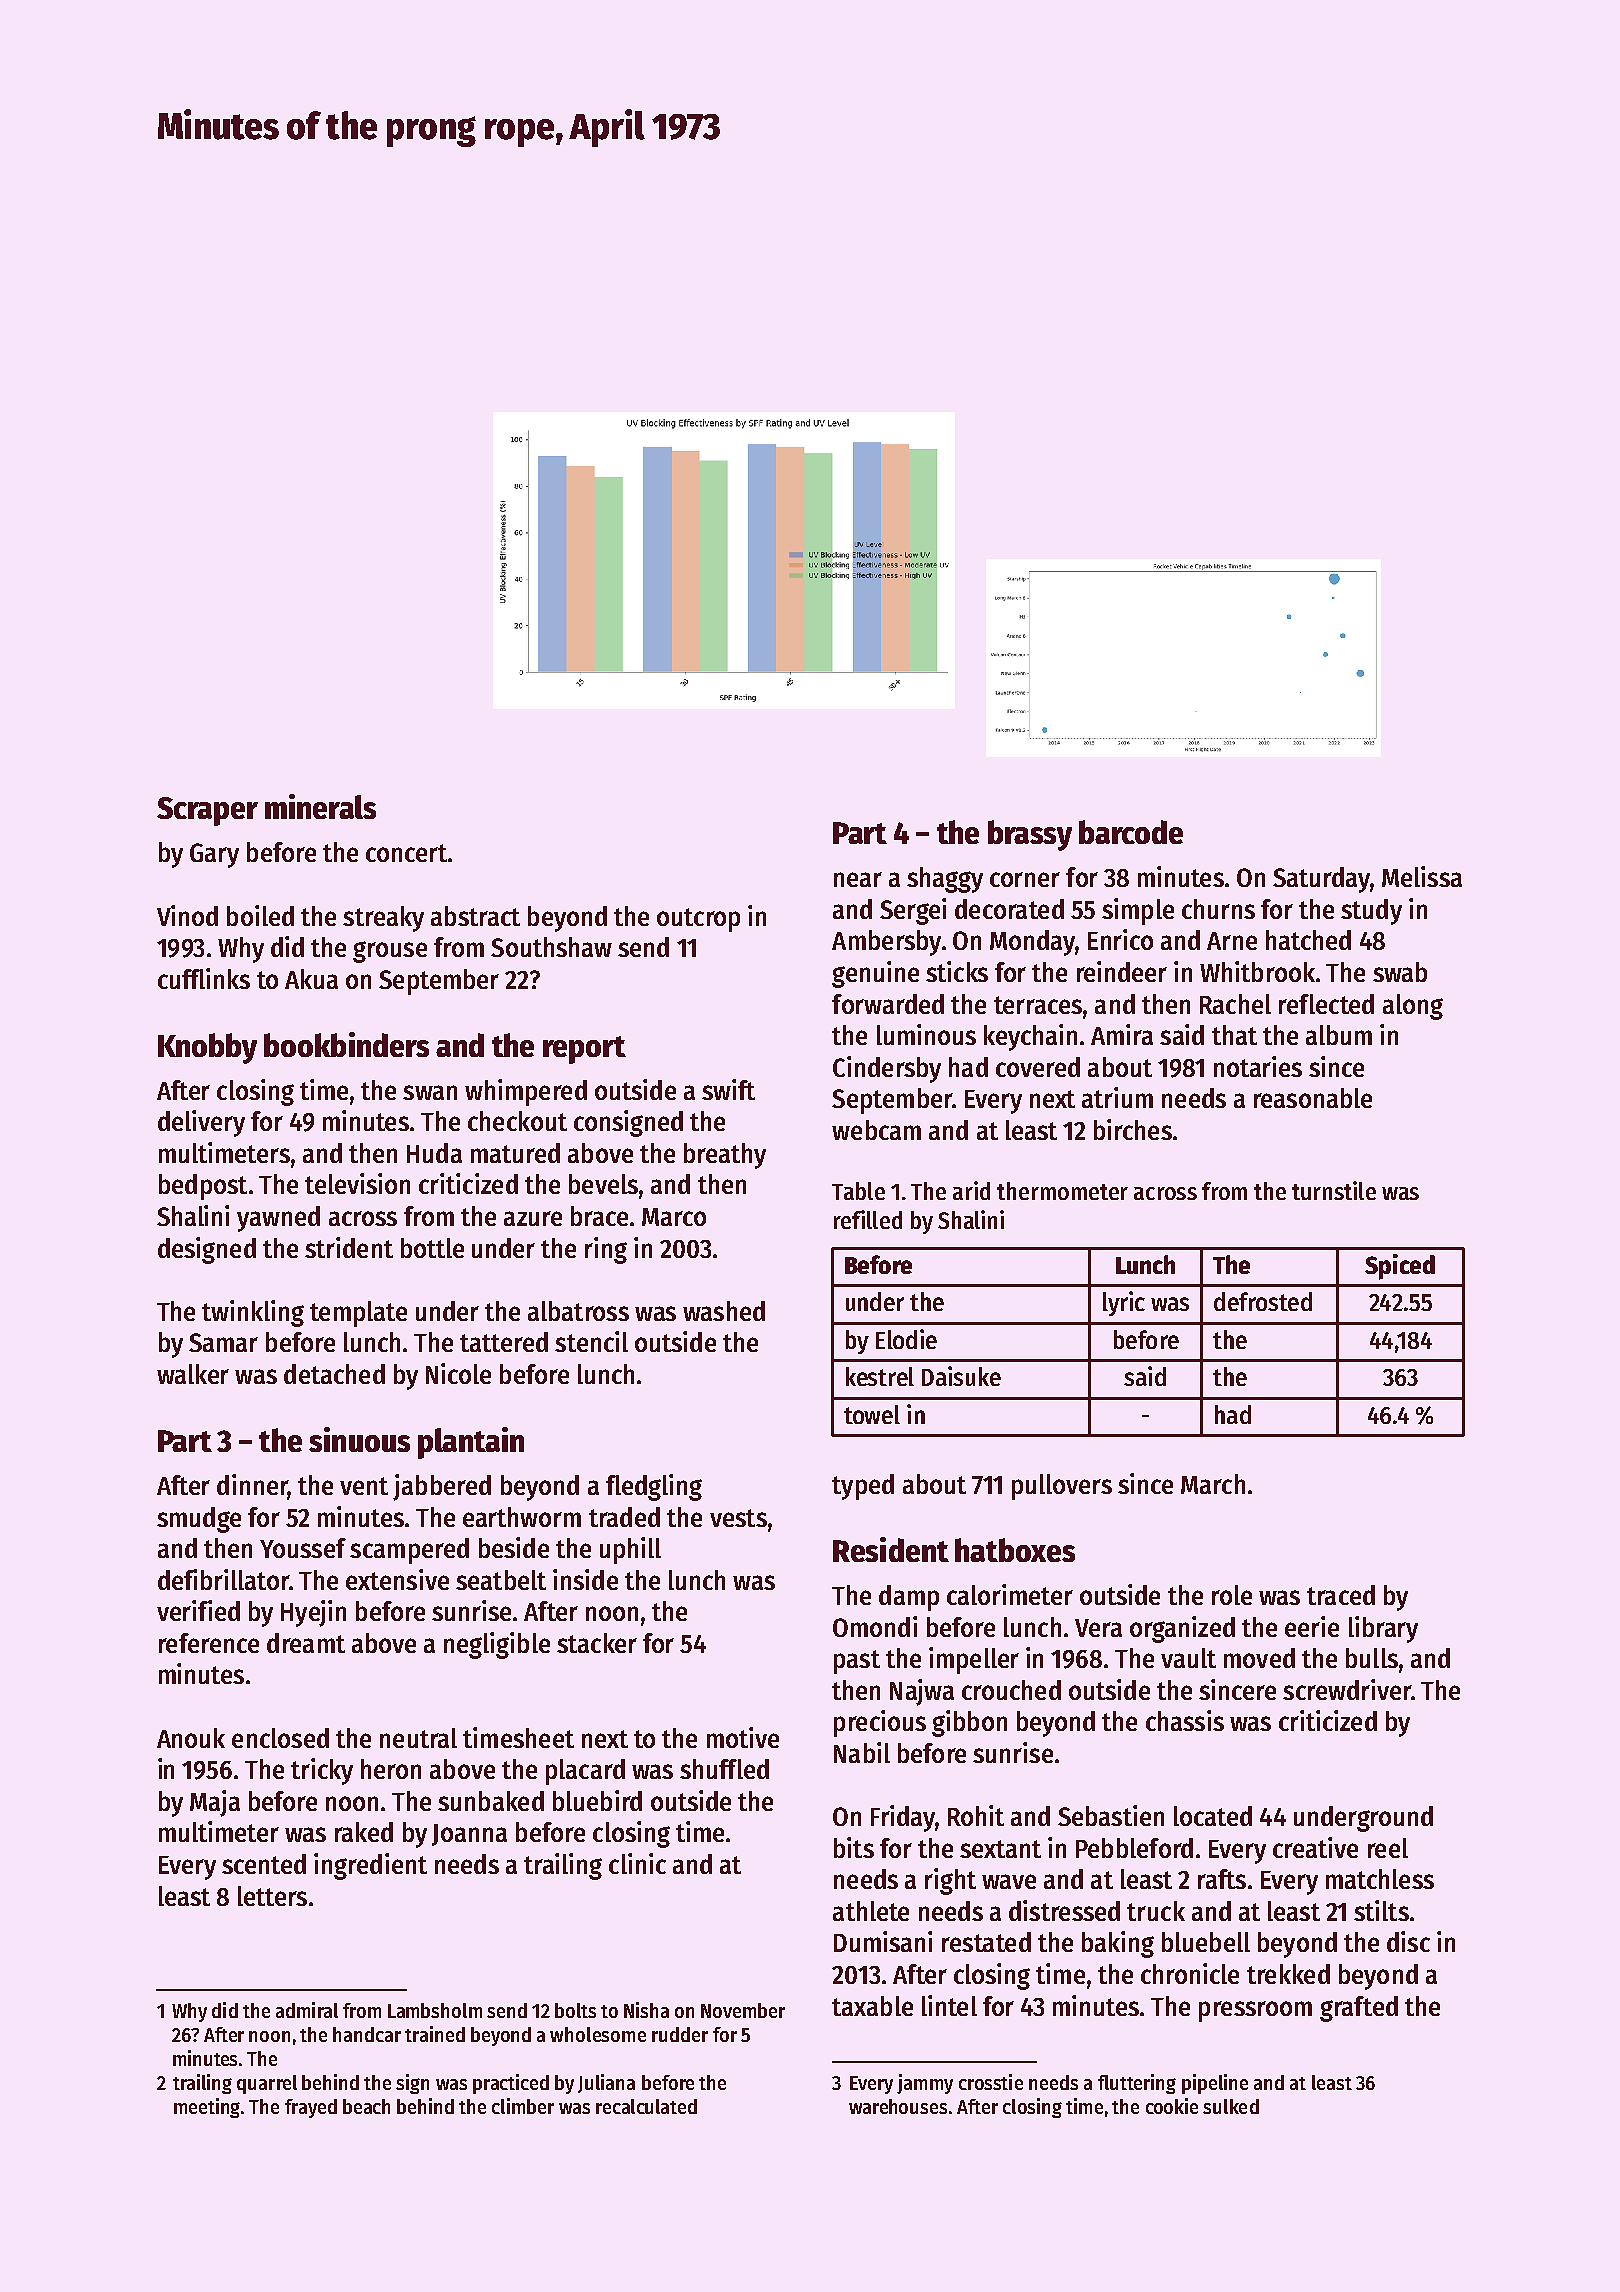 The height and width of the page is (2292, 1620). Describe the element at coordinates (1131, 832) in the page. I see `barcode` at that location.
